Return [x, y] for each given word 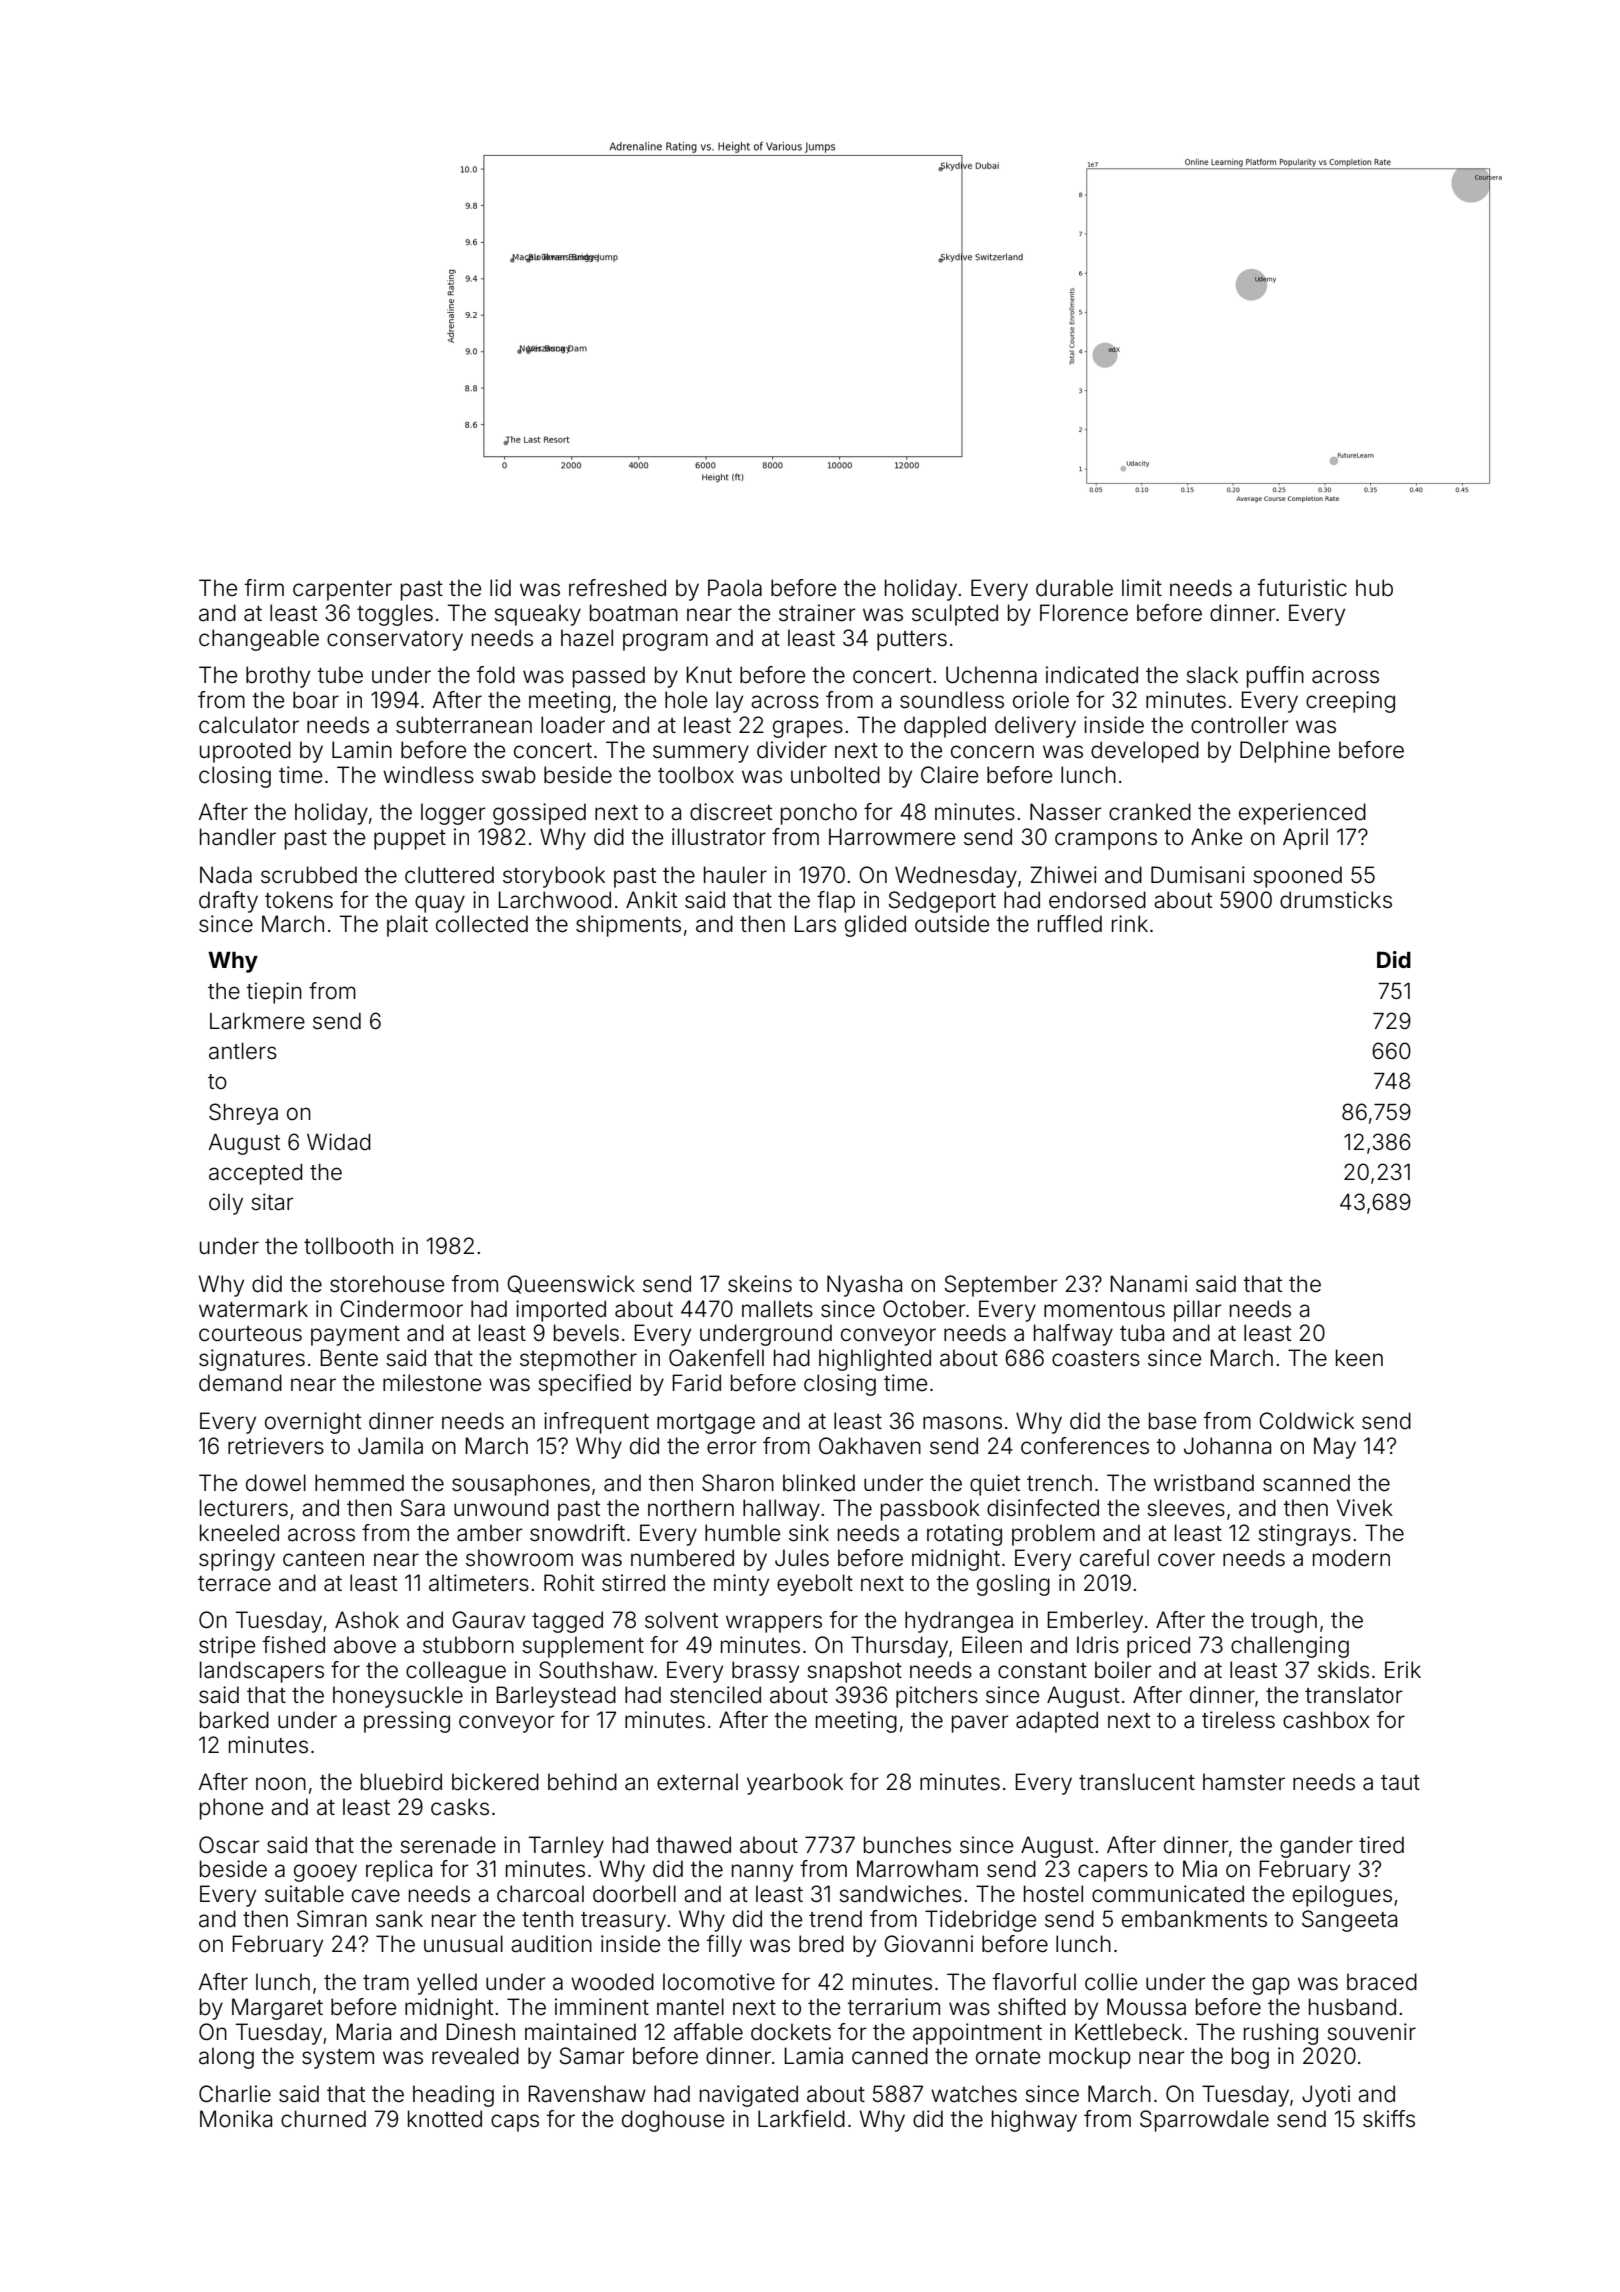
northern [691, 1508]
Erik [1403, 1669]
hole [686, 700]
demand [240, 1383]
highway [1034, 2121]
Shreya [243, 1114]
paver [980, 1724]
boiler [1123, 1670]
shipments [628, 926]
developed [1145, 752]
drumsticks [1336, 900]
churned [323, 2119]
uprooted [245, 752]
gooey [325, 1873]
